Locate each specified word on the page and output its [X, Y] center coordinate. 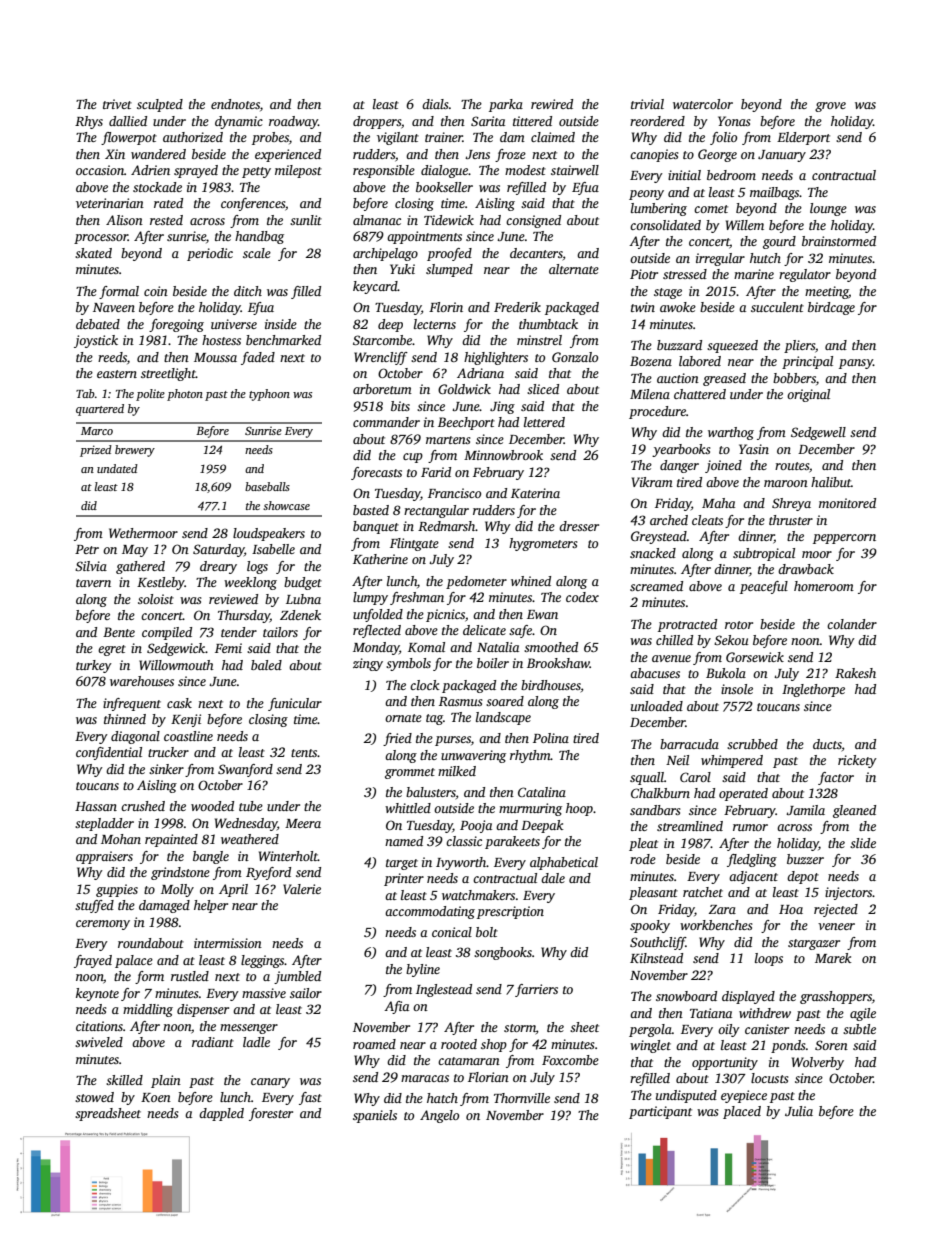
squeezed [732, 346]
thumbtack [548, 324]
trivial [647, 104]
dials [435, 104]
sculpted [160, 105]
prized [96, 451]
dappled [221, 1114]
